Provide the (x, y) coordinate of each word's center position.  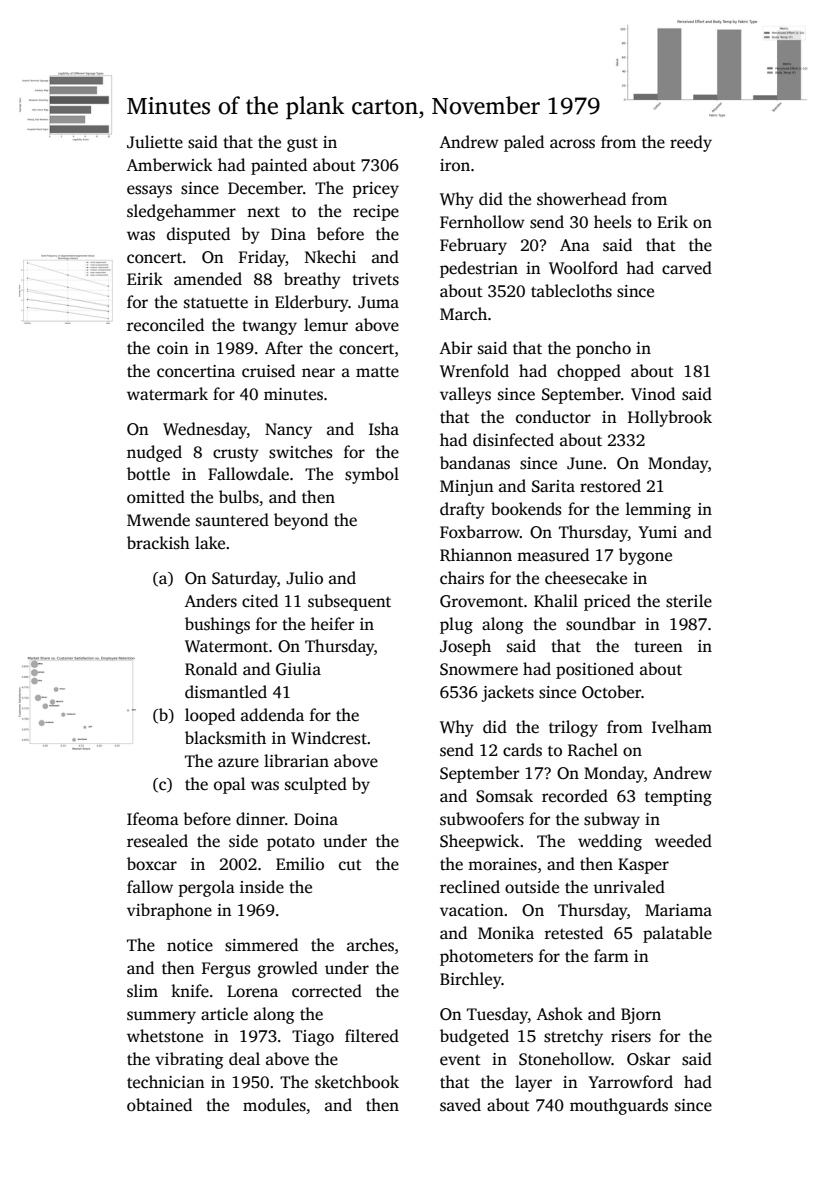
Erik (672, 221)
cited (260, 601)
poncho (603, 349)
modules (274, 1105)
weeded (683, 841)
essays (149, 191)
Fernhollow (482, 222)
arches (370, 945)
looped (210, 716)
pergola (207, 888)
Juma (378, 302)
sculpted (316, 785)
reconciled (165, 325)
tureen (658, 647)
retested (574, 933)
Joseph (465, 647)
